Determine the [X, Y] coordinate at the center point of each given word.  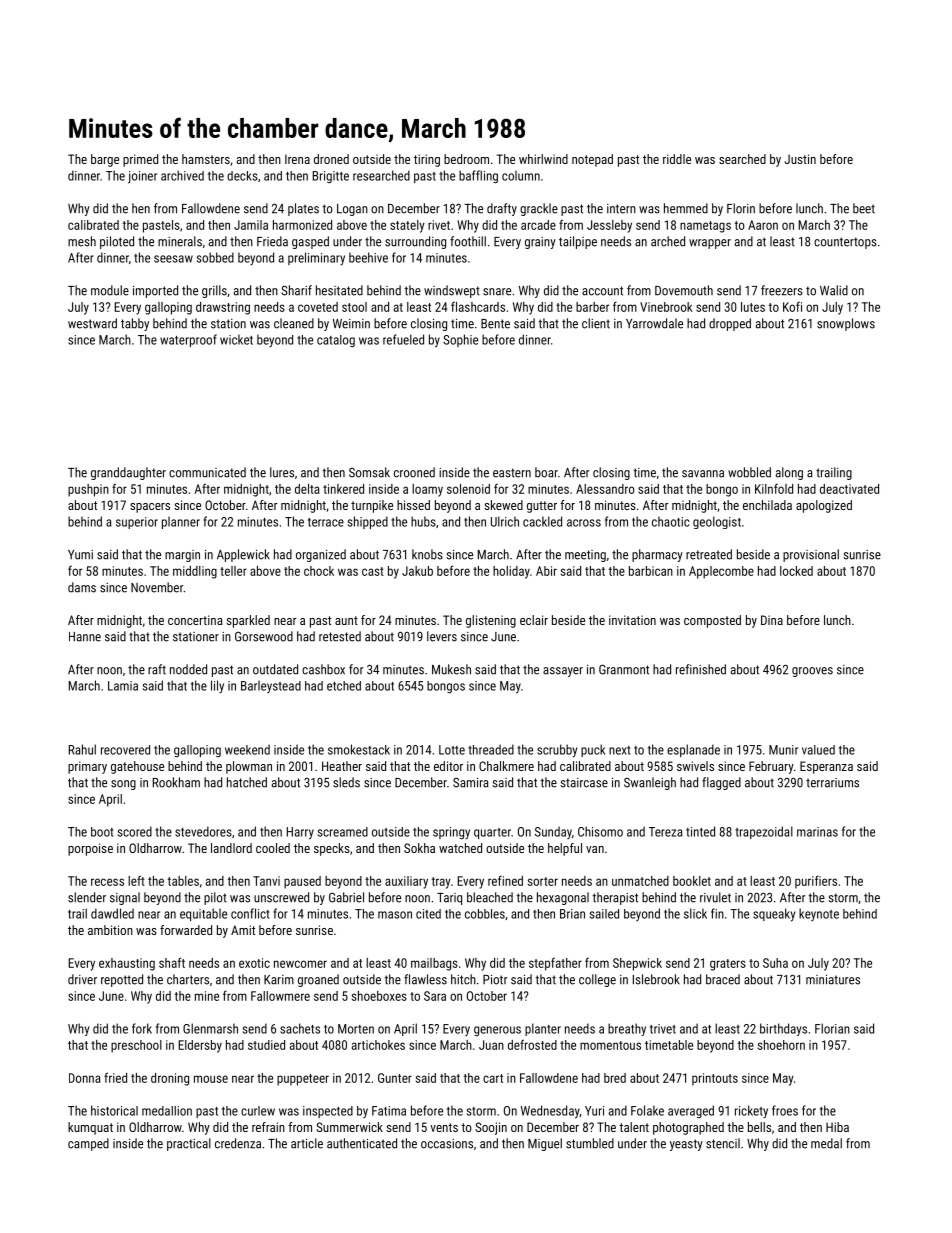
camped [88, 1144]
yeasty [686, 1145]
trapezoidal [764, 832]
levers [442, 636]
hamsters [206, 159]
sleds [346, 782]
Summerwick [349, 1127]
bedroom [466, 159]
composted [712, 621]
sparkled [248, 621]
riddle [677, 159]
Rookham [176, 782]
